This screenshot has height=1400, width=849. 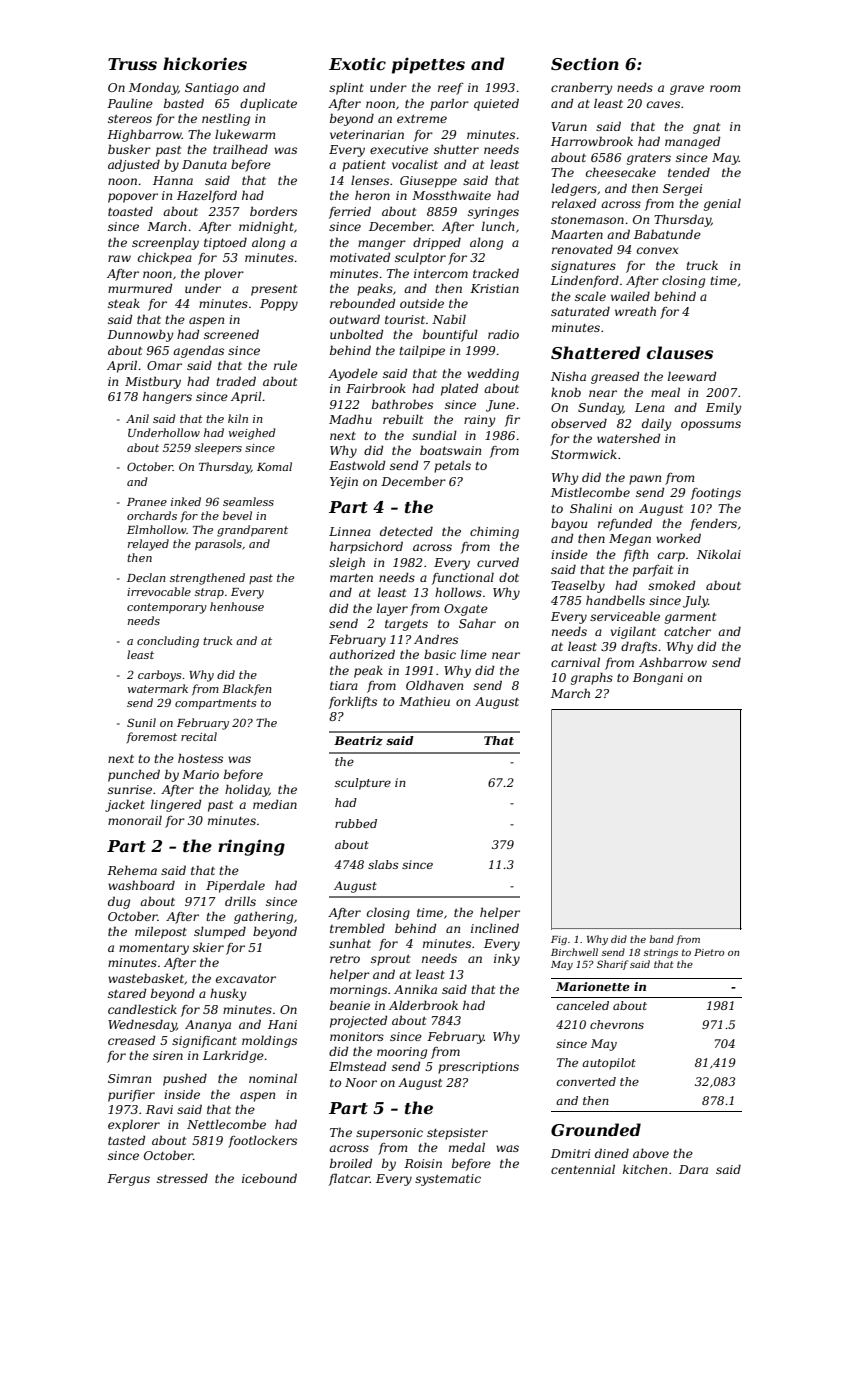 What do you see at coordinates (141, 722) in the screenshot?
I see `Sunil` at bounding box center [141, 722].
